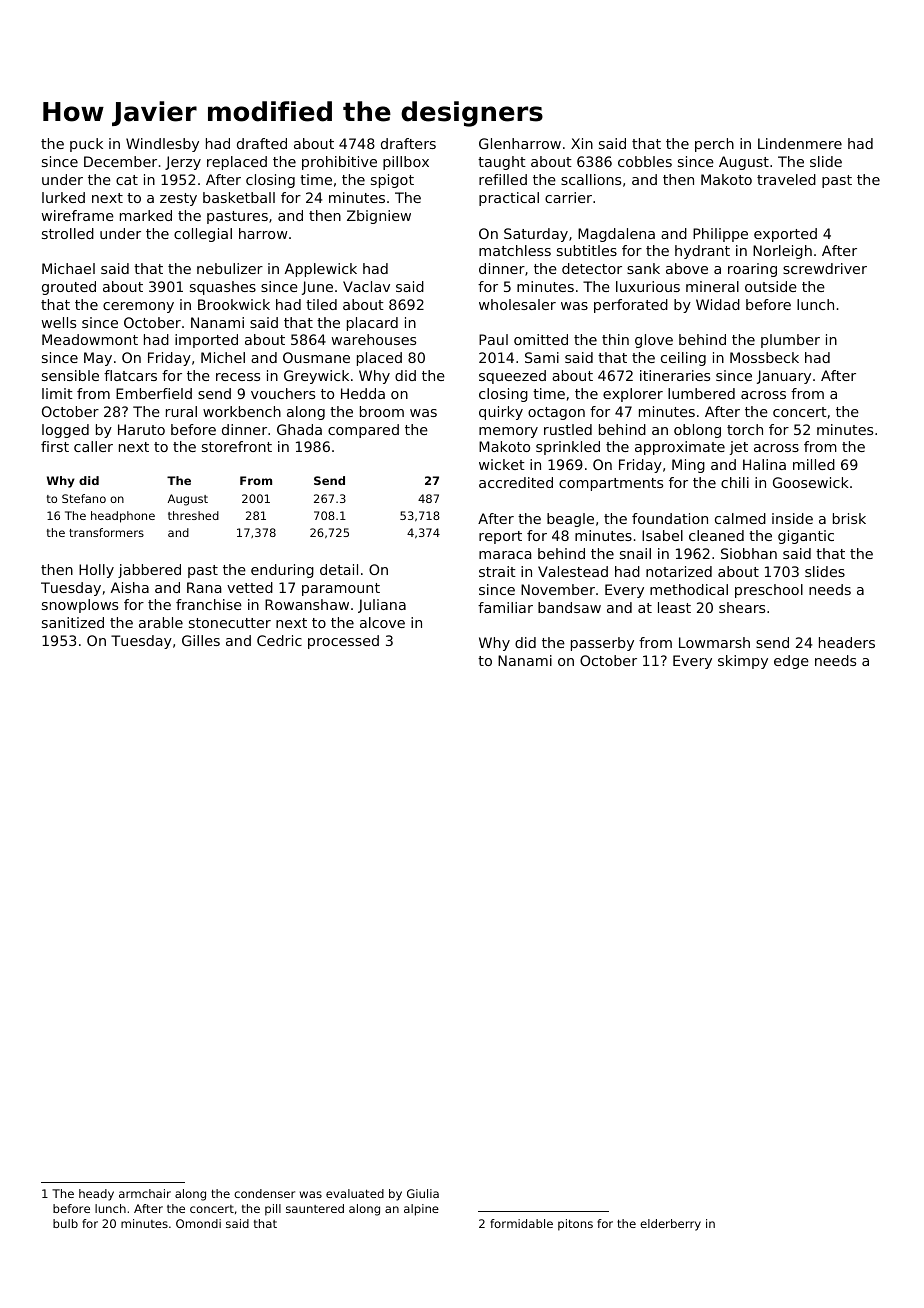 The height and width of the page is (1308, 924). Describe the element at coordinates (65, 1223) in the page. I see `bulb` at that location.
